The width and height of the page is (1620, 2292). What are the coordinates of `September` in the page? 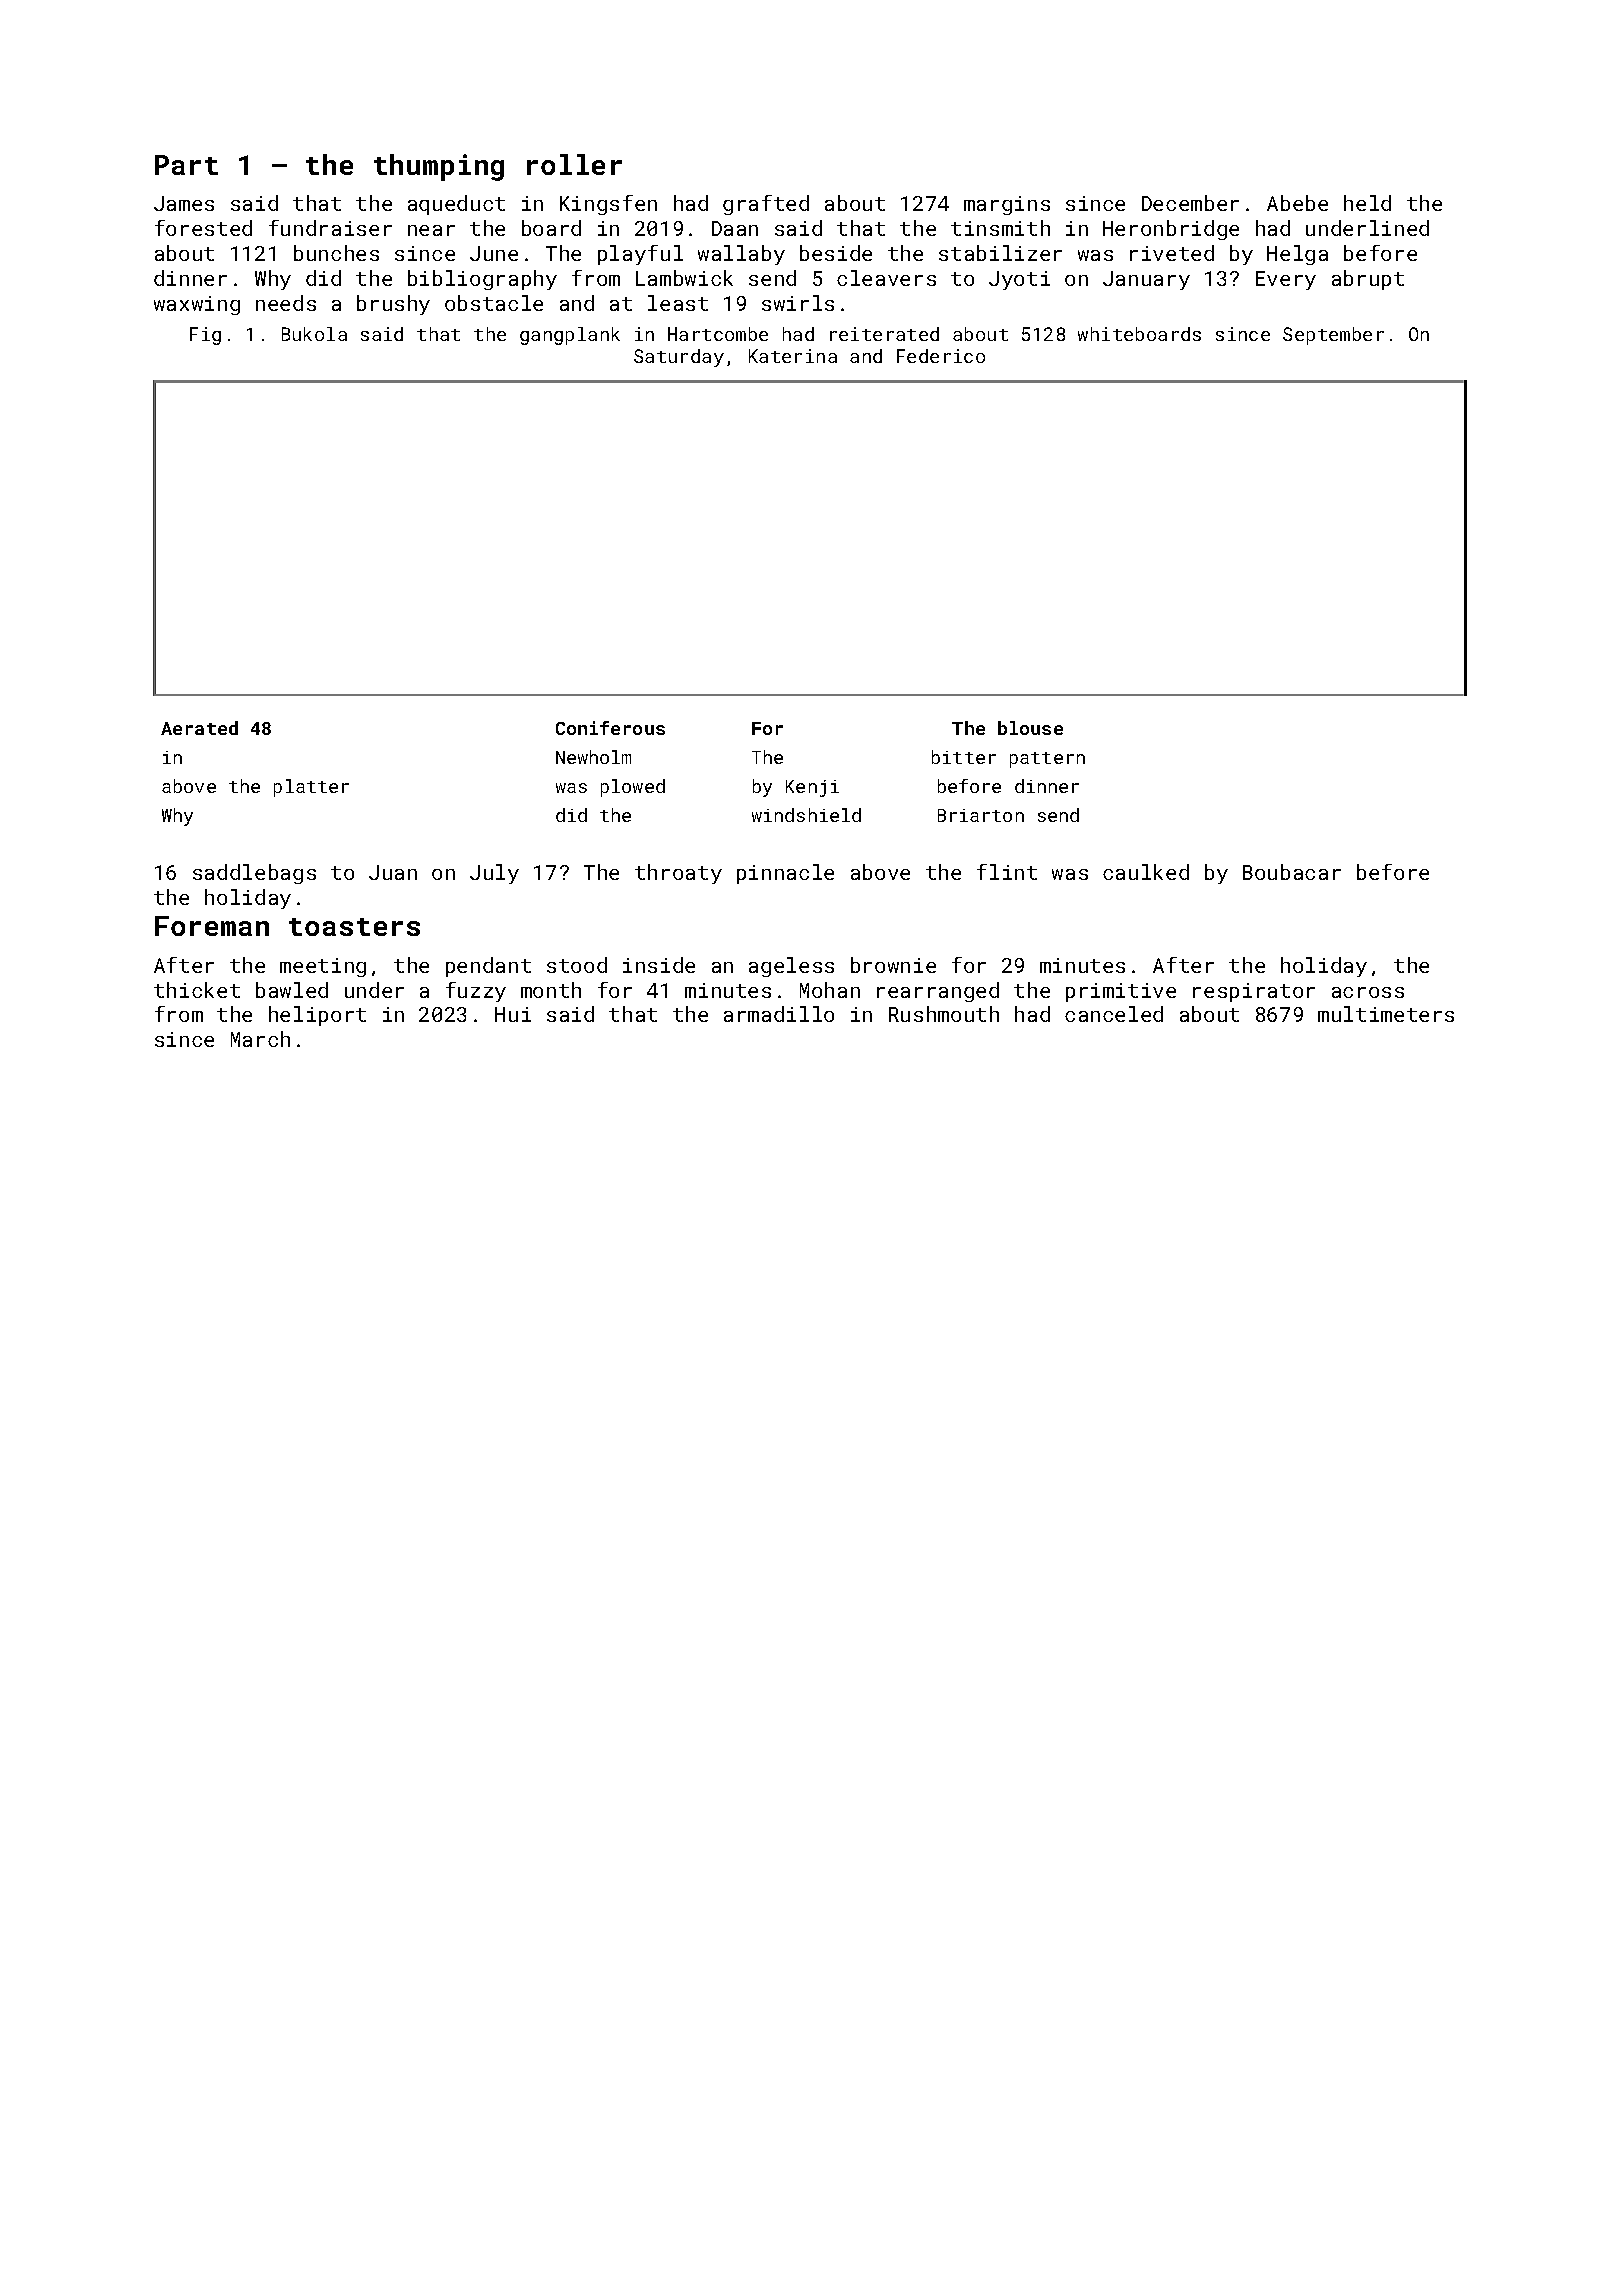 It's located at (1333, 336).
